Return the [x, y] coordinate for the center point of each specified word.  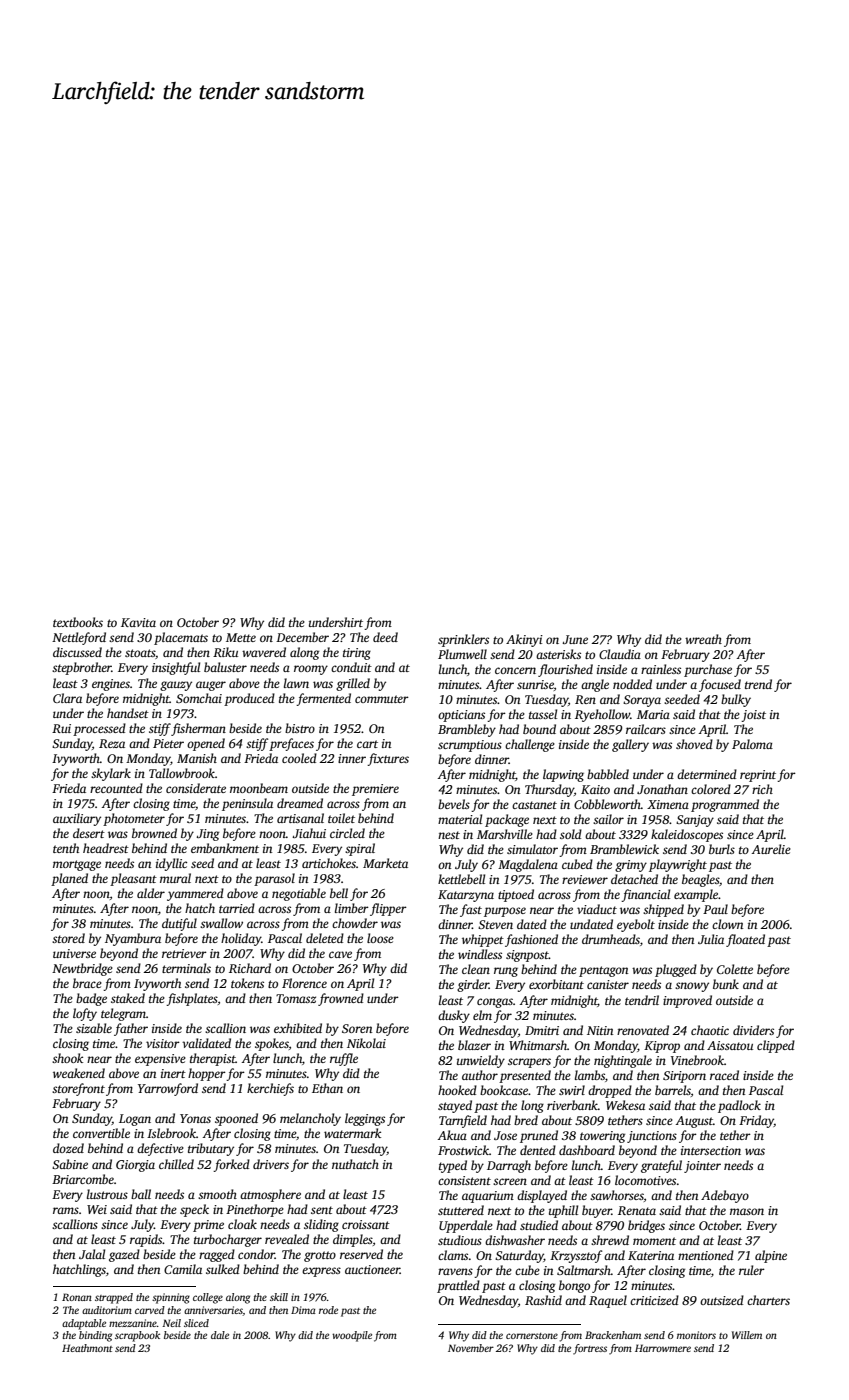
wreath [703, 639]
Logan [135, 1120]
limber [352, 908]
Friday [756, 1121]
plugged [676, 970]
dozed [68, 1148]
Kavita [138, 622]
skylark [111, 774]
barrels [673, 1090]
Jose [505, 1135]
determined [707, 774]
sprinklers [463, 640]
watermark [352, 1133]
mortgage [77, 865]
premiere [375, 790]
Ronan [77, 1297]
